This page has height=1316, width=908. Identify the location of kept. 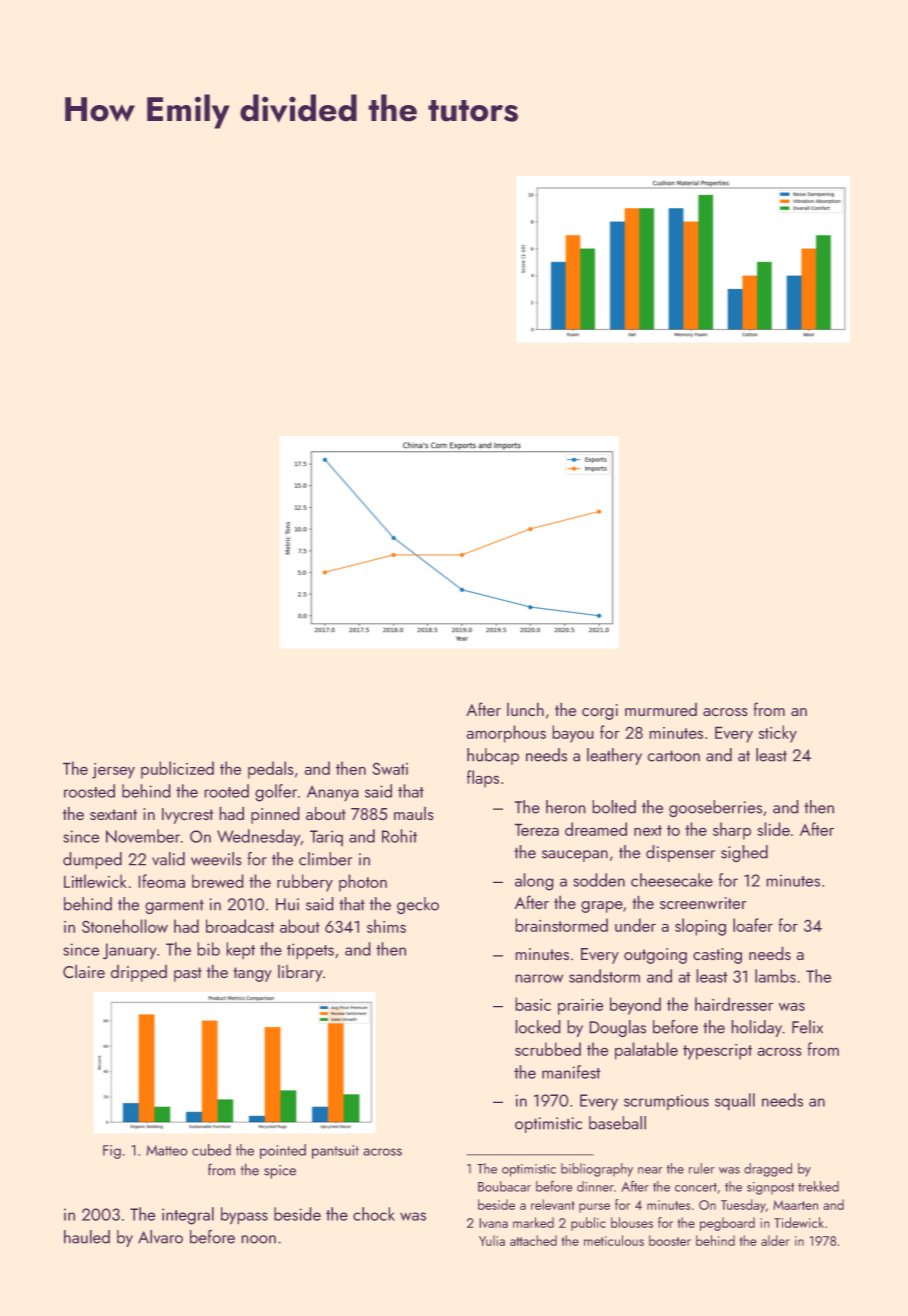
(240, 950).
